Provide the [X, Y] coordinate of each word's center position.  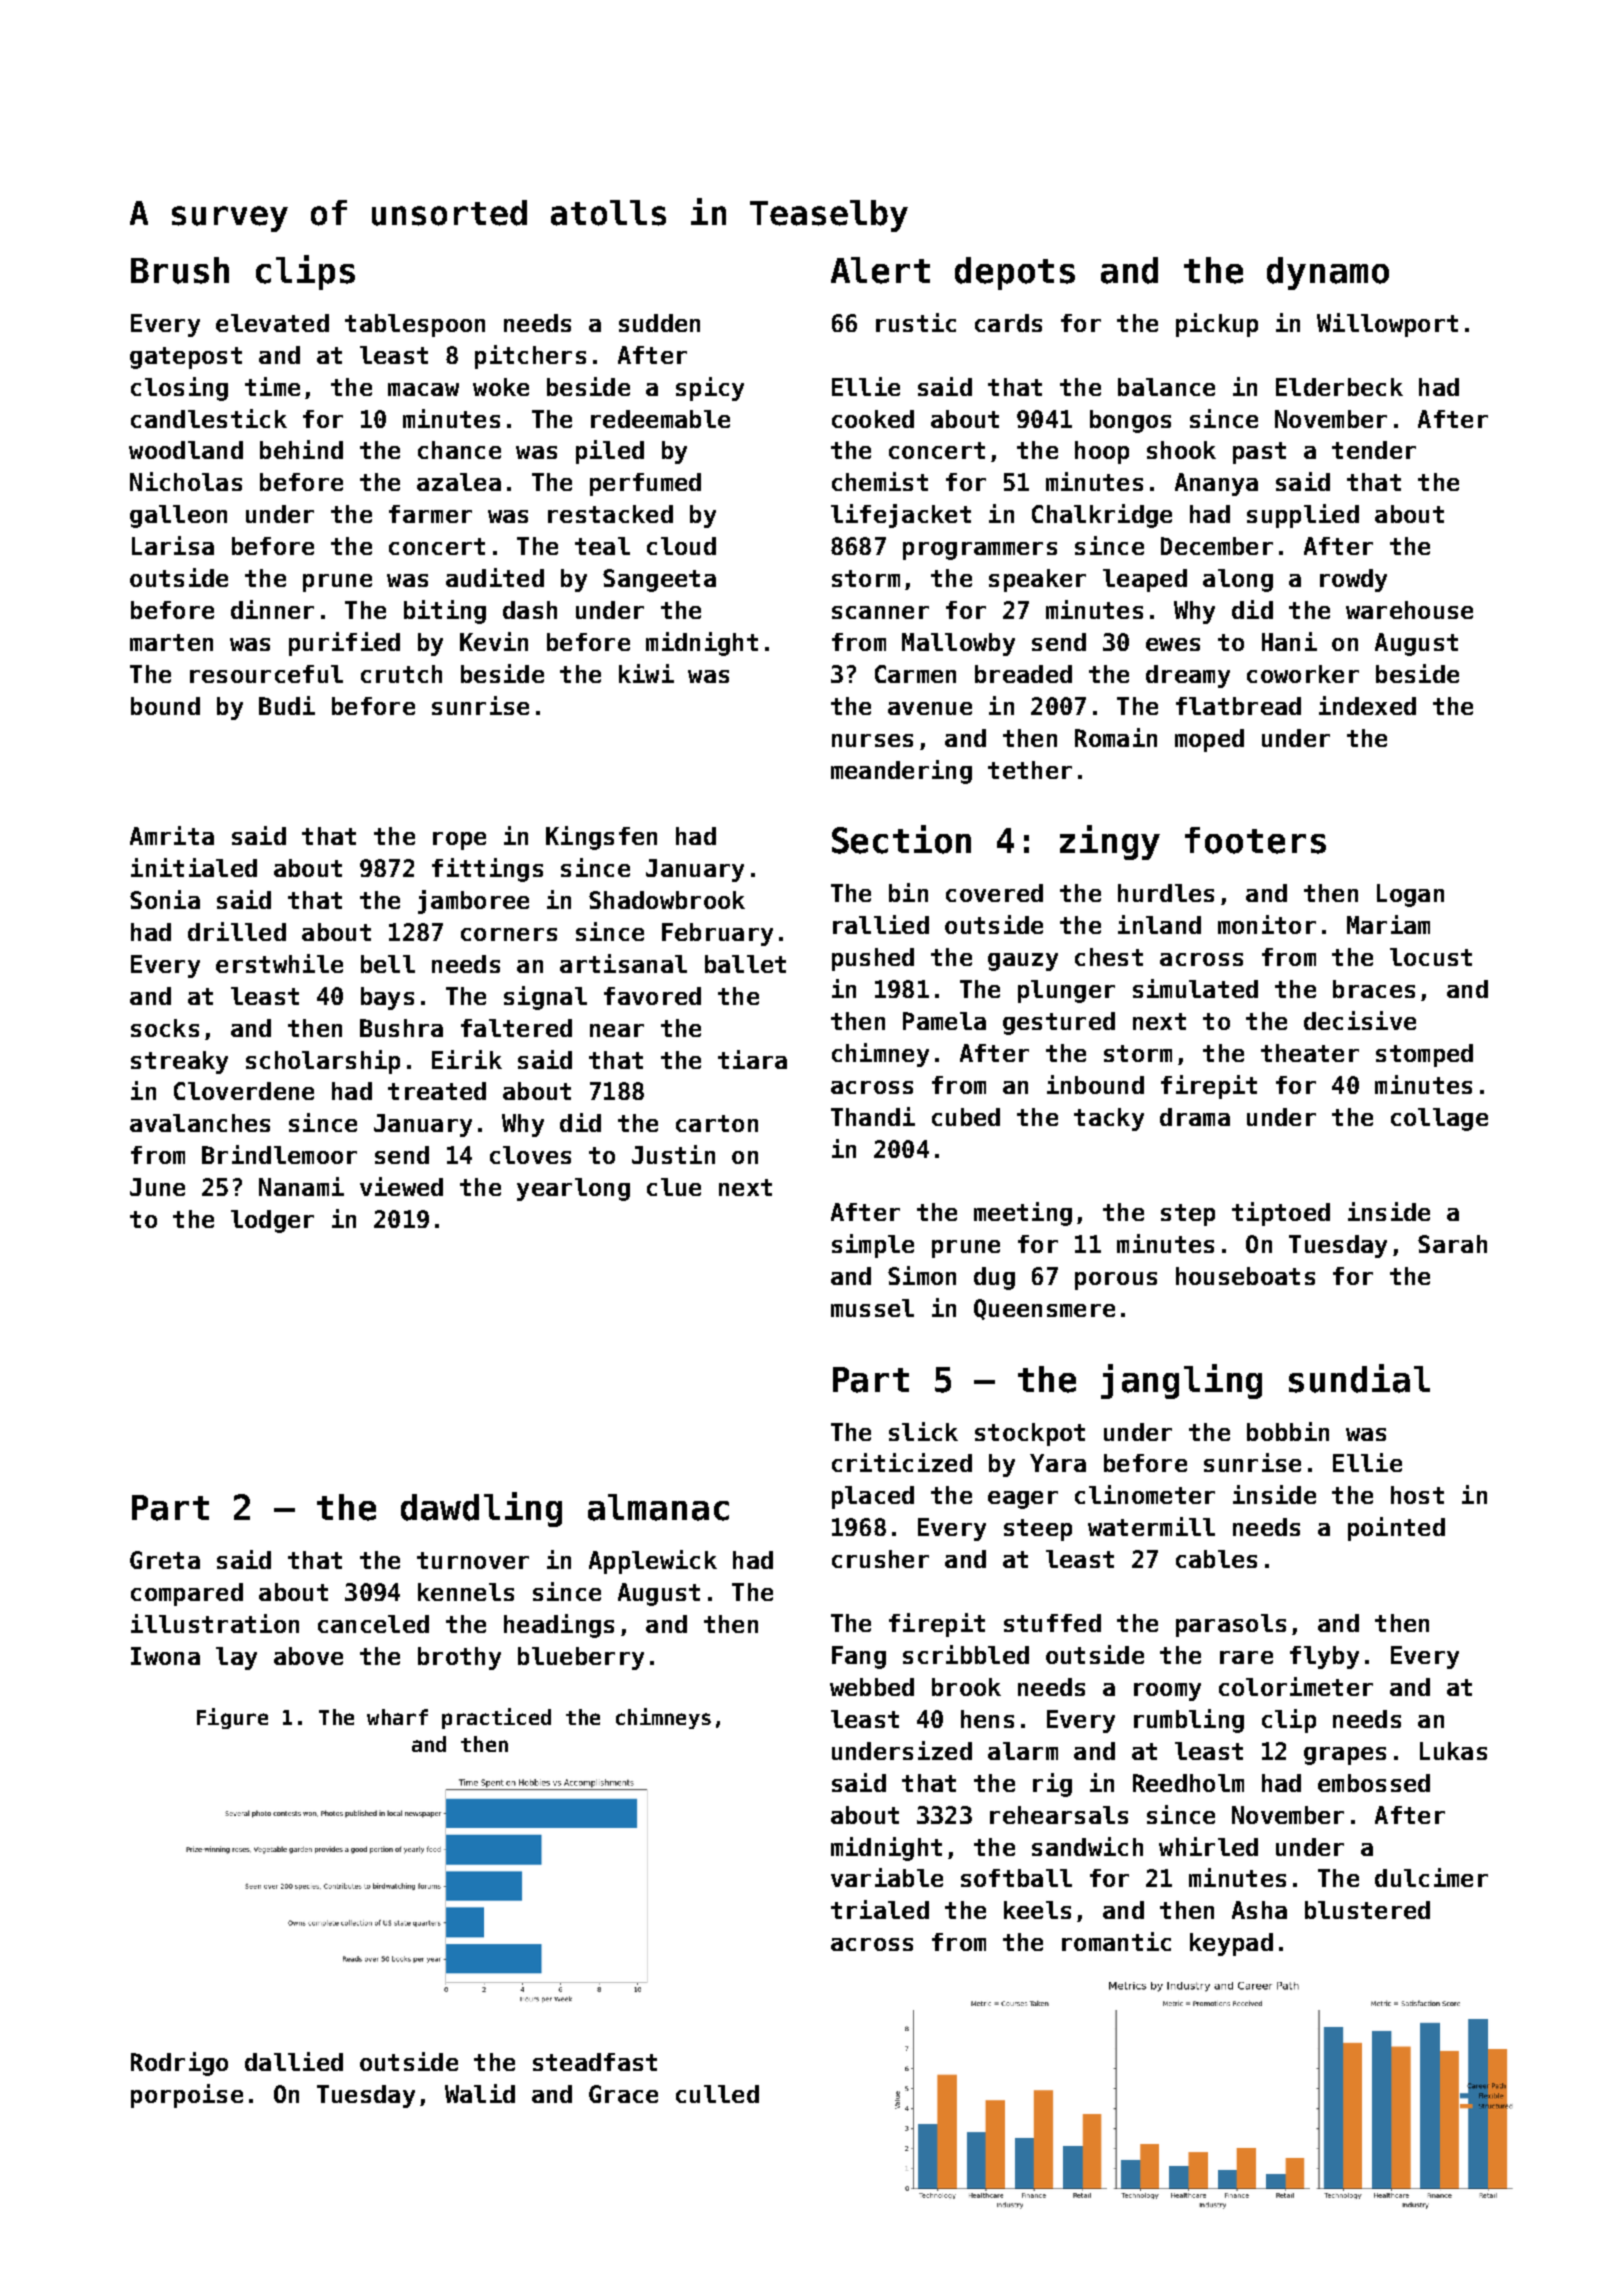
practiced [496, 1718]
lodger [272, 1221]
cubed [966, 1117]
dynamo [1328, 273]
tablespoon [415, 325]
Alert [880, 270]
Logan [1410, 895]
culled [717, 2094]
